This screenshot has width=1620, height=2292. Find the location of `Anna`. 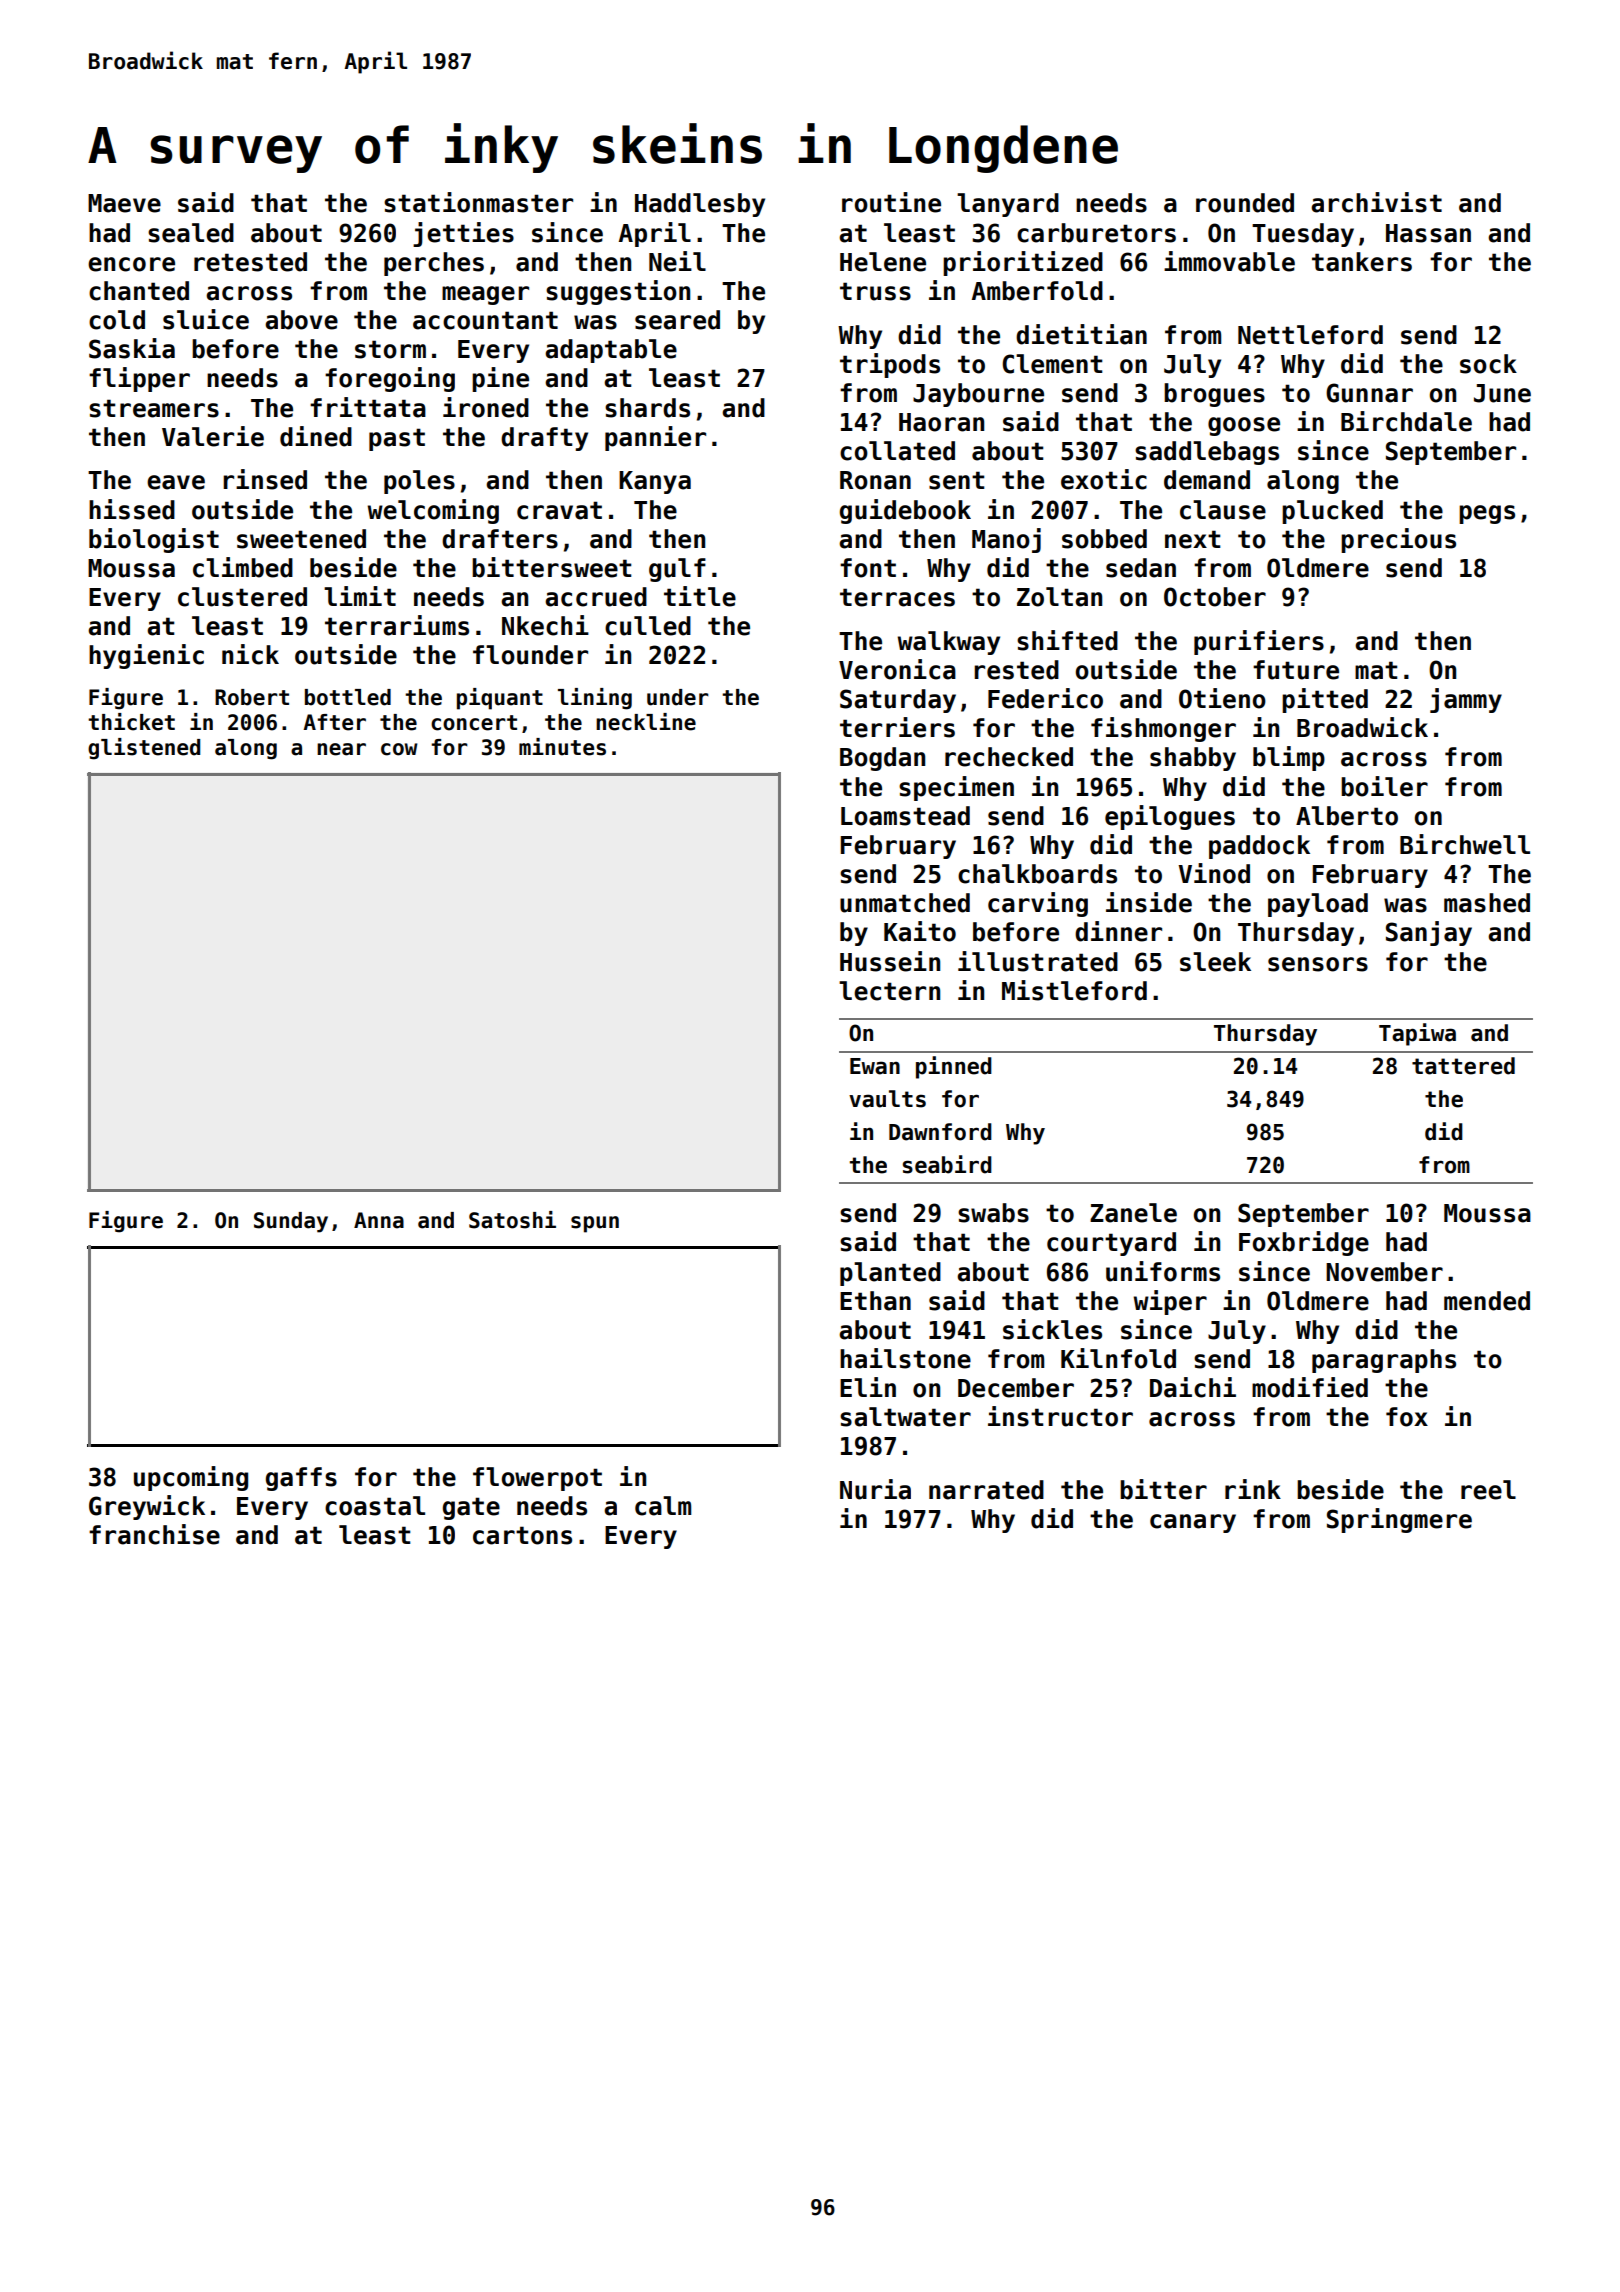

Anna is located at coordinates (379, 1220).
